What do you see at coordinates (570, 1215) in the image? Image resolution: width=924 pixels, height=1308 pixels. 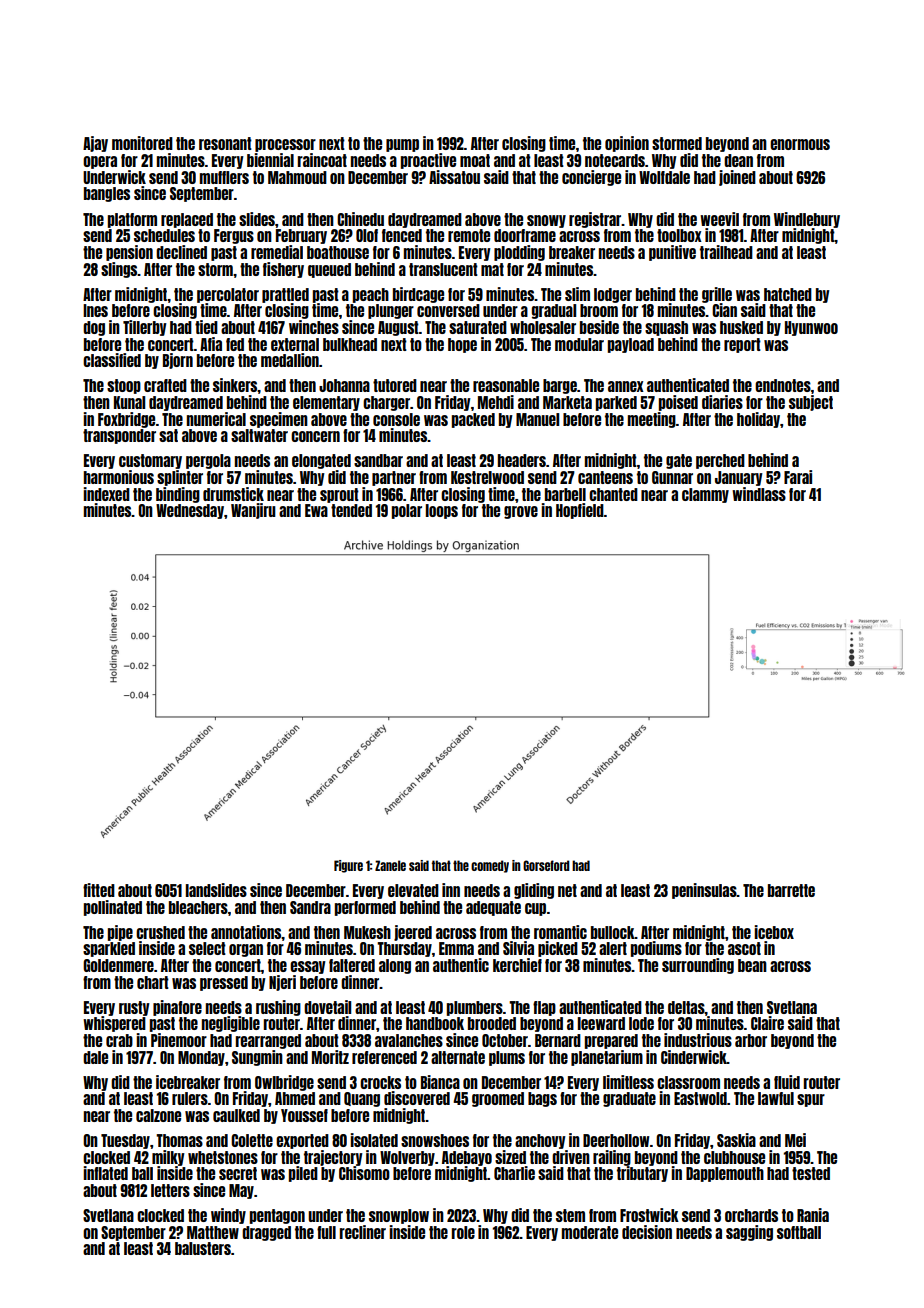 I see `stem` at bounding box center [570, 1215].
